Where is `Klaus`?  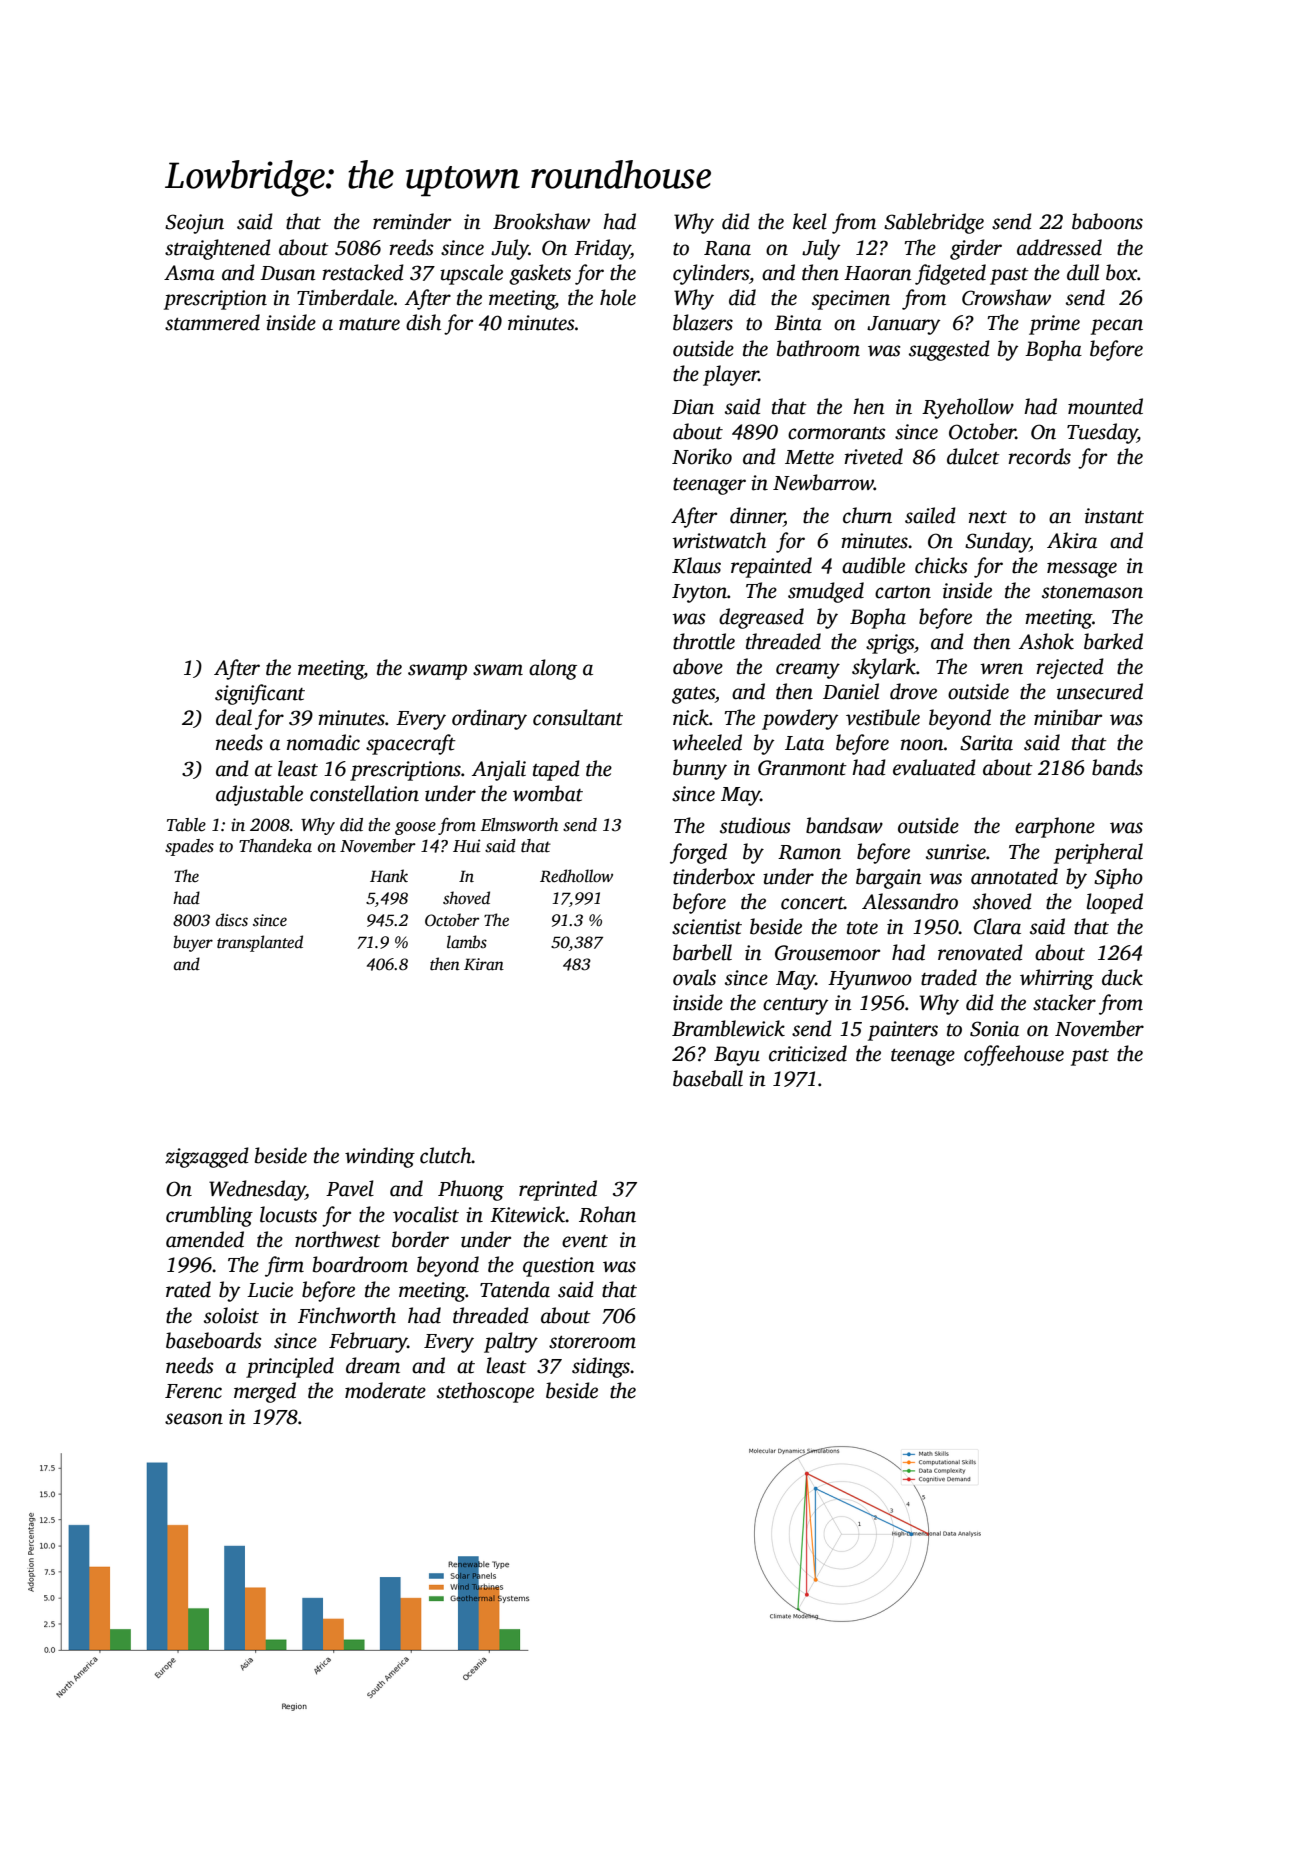 Klaus is located at coordinates (696, 565).
